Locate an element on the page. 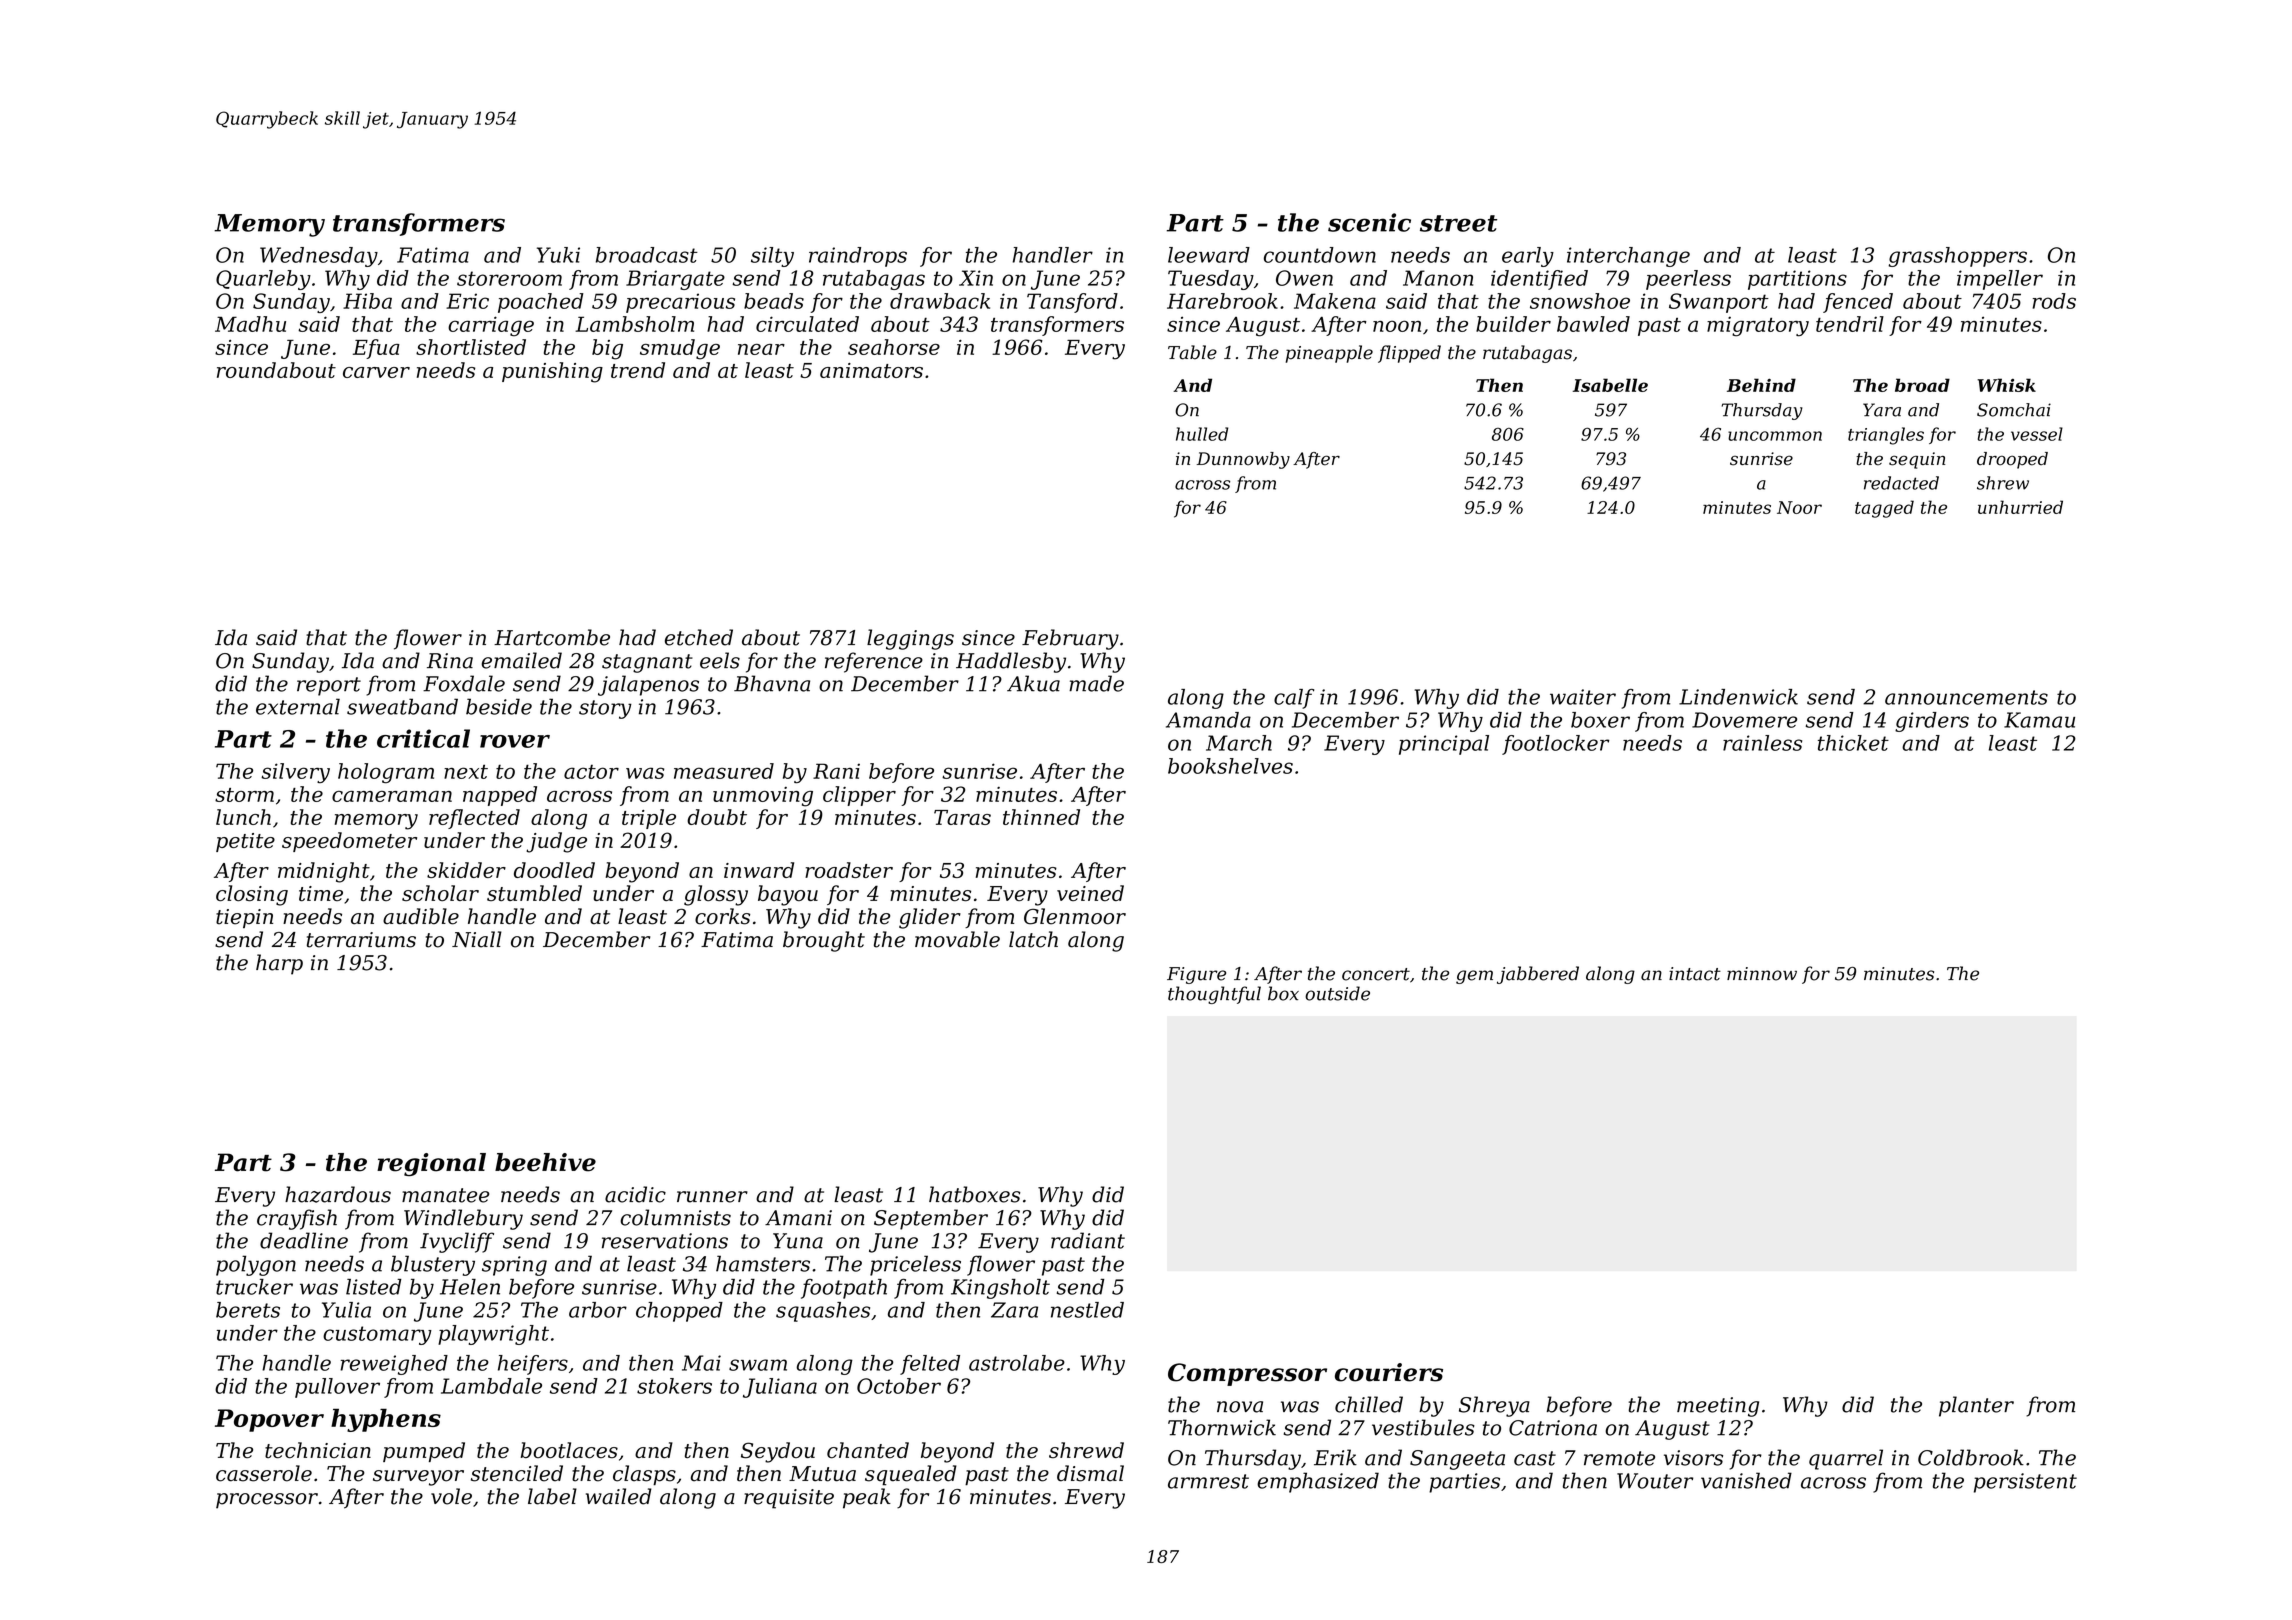 The image size is (2292, 1620). February is located at coordinates (1070, 639).
